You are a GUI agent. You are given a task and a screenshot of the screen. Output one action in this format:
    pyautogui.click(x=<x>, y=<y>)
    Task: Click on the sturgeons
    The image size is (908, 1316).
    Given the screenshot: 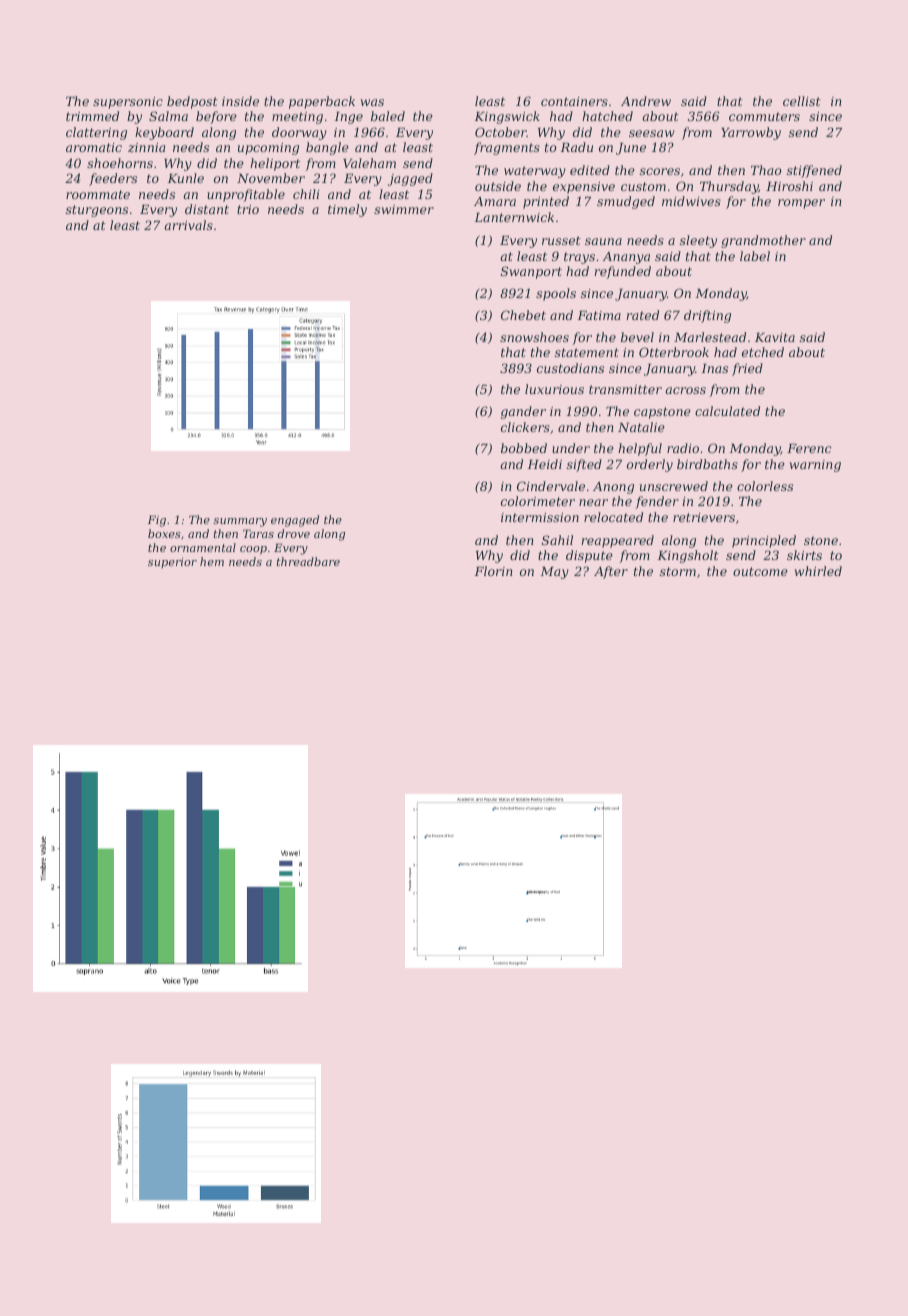 What is the action you would take?
    pyautogui.click(x=97, y=211)
